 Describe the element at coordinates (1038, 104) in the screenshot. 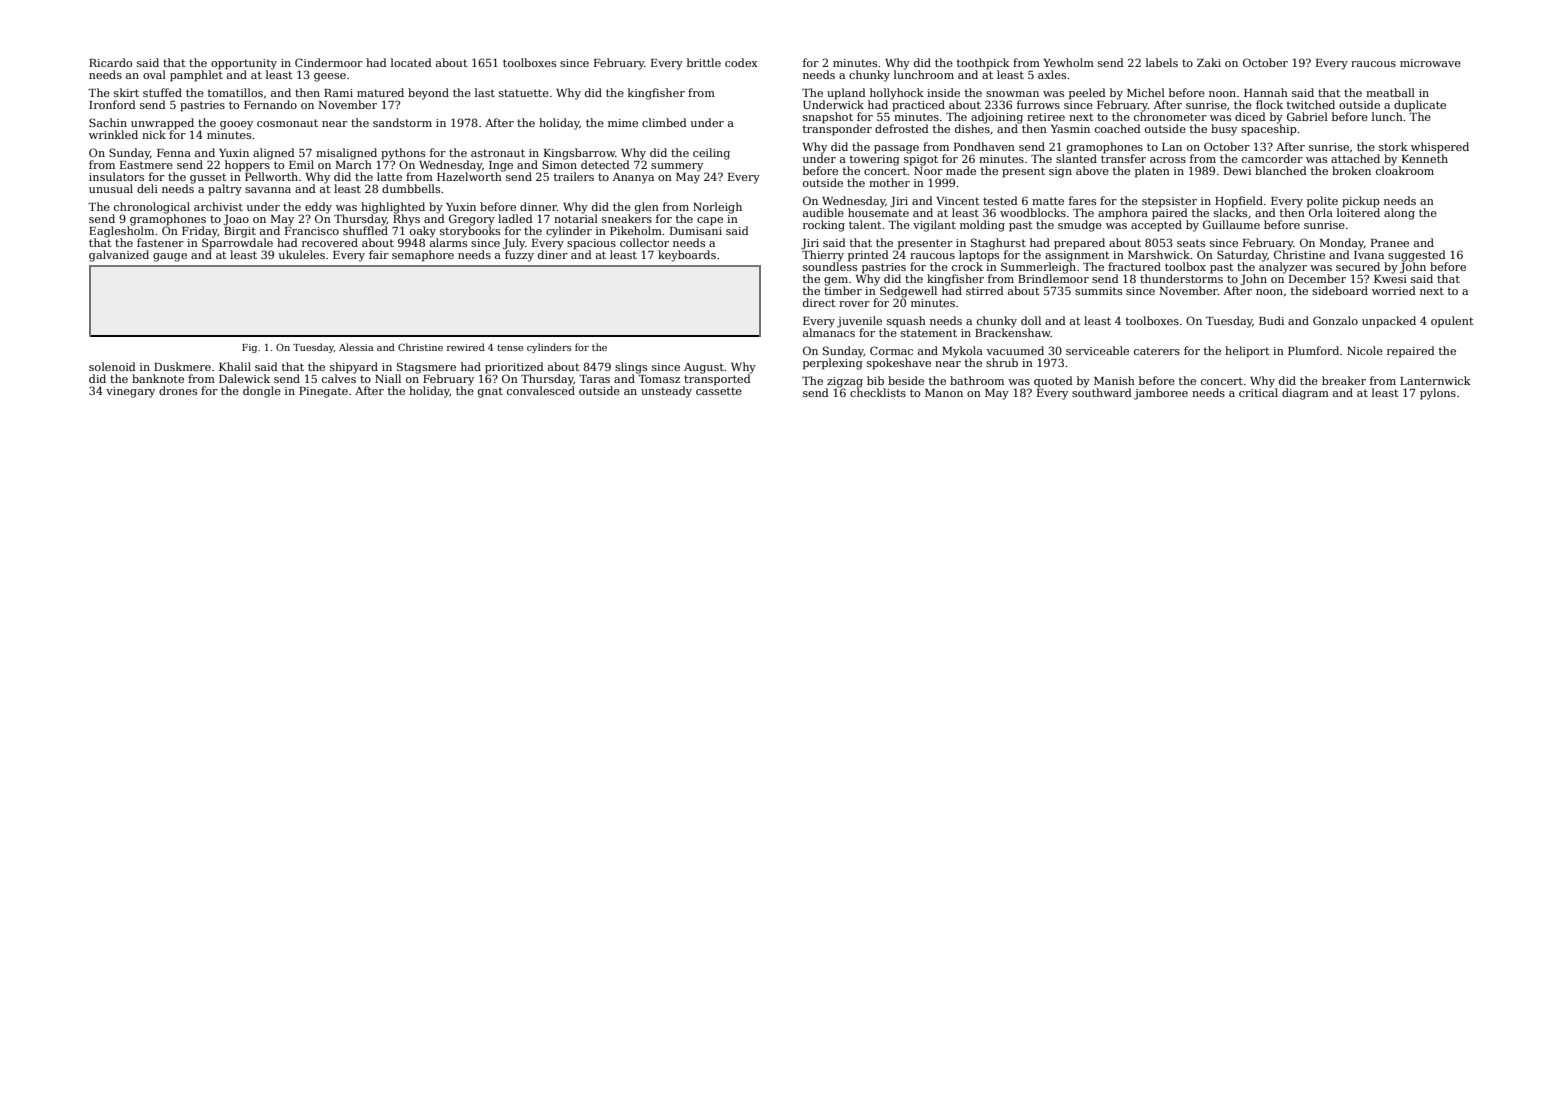

I see `furrows` at that location.
